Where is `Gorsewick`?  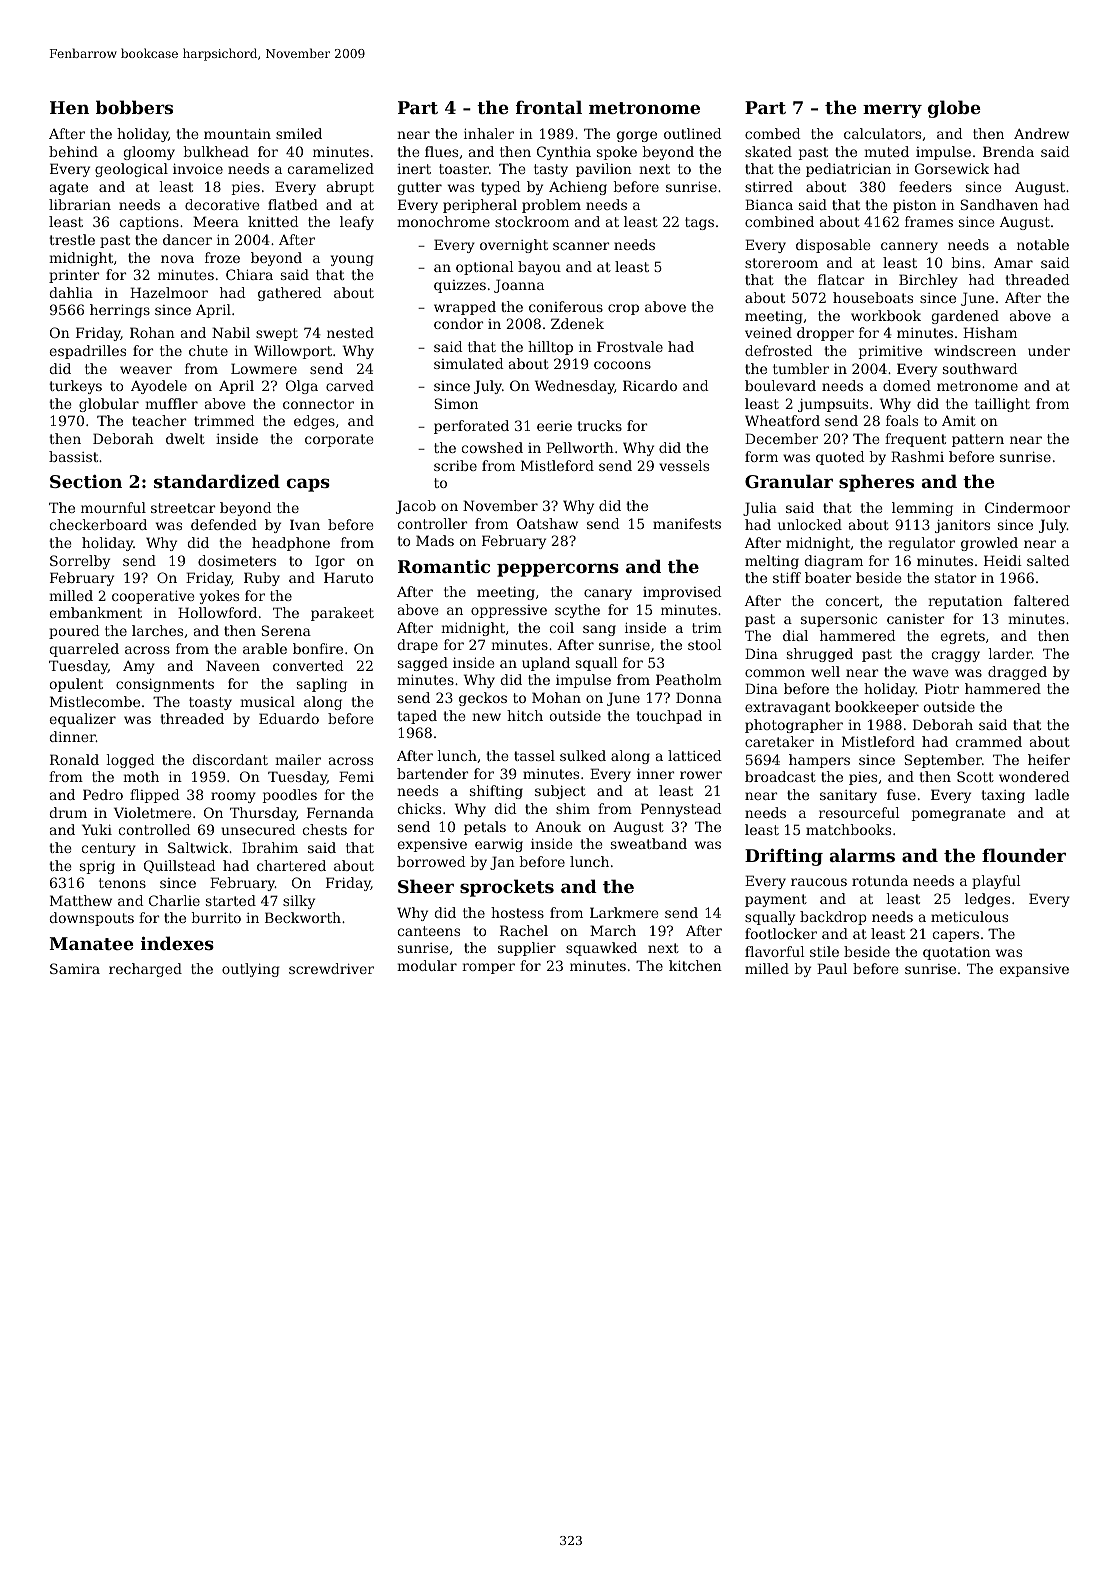
Gorsewick is located at coordinates (952, 168).
